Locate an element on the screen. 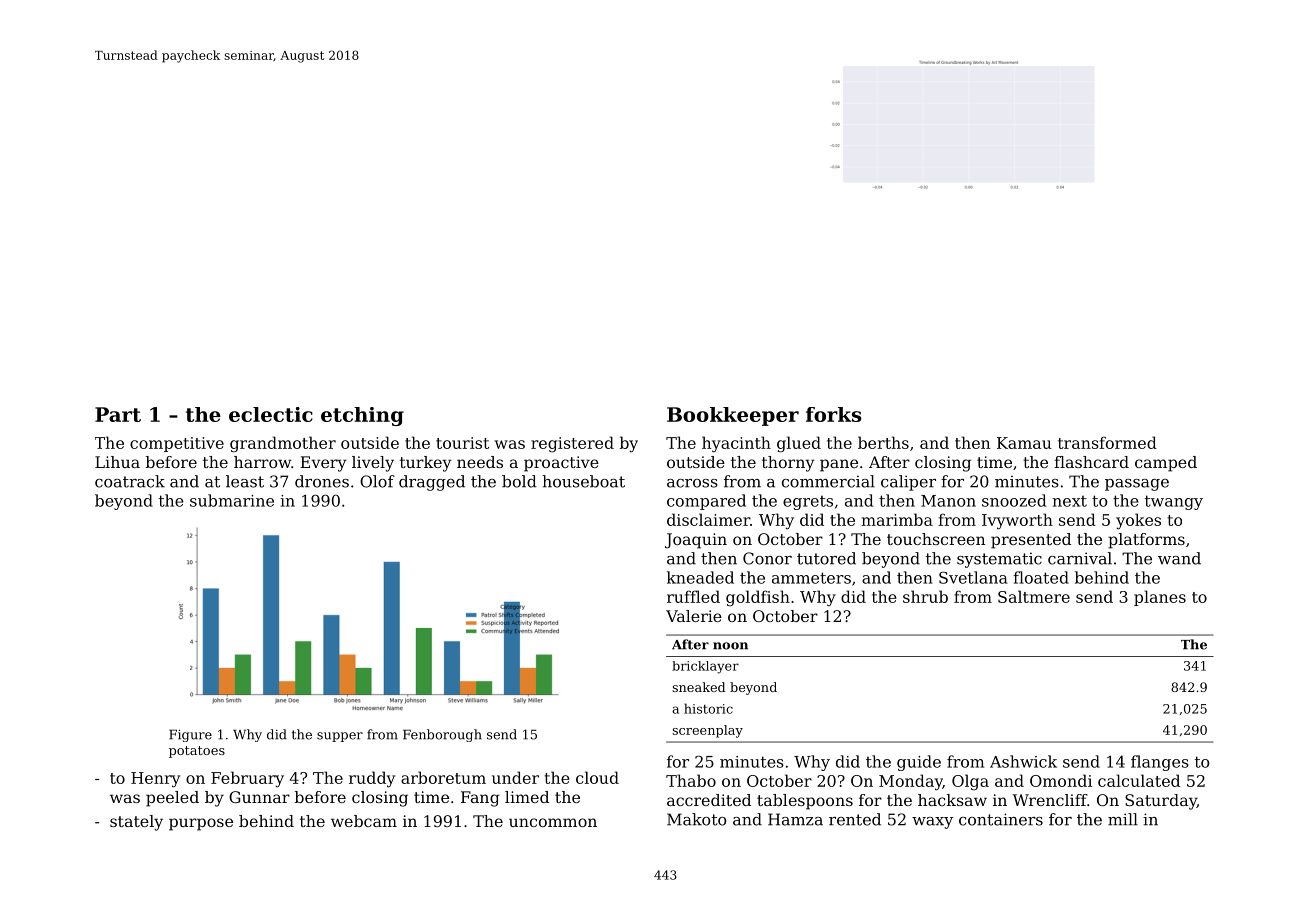 The width and height of the screenshot is (1308, 924). Bookkeeper is located at coordinates (733, 416).
